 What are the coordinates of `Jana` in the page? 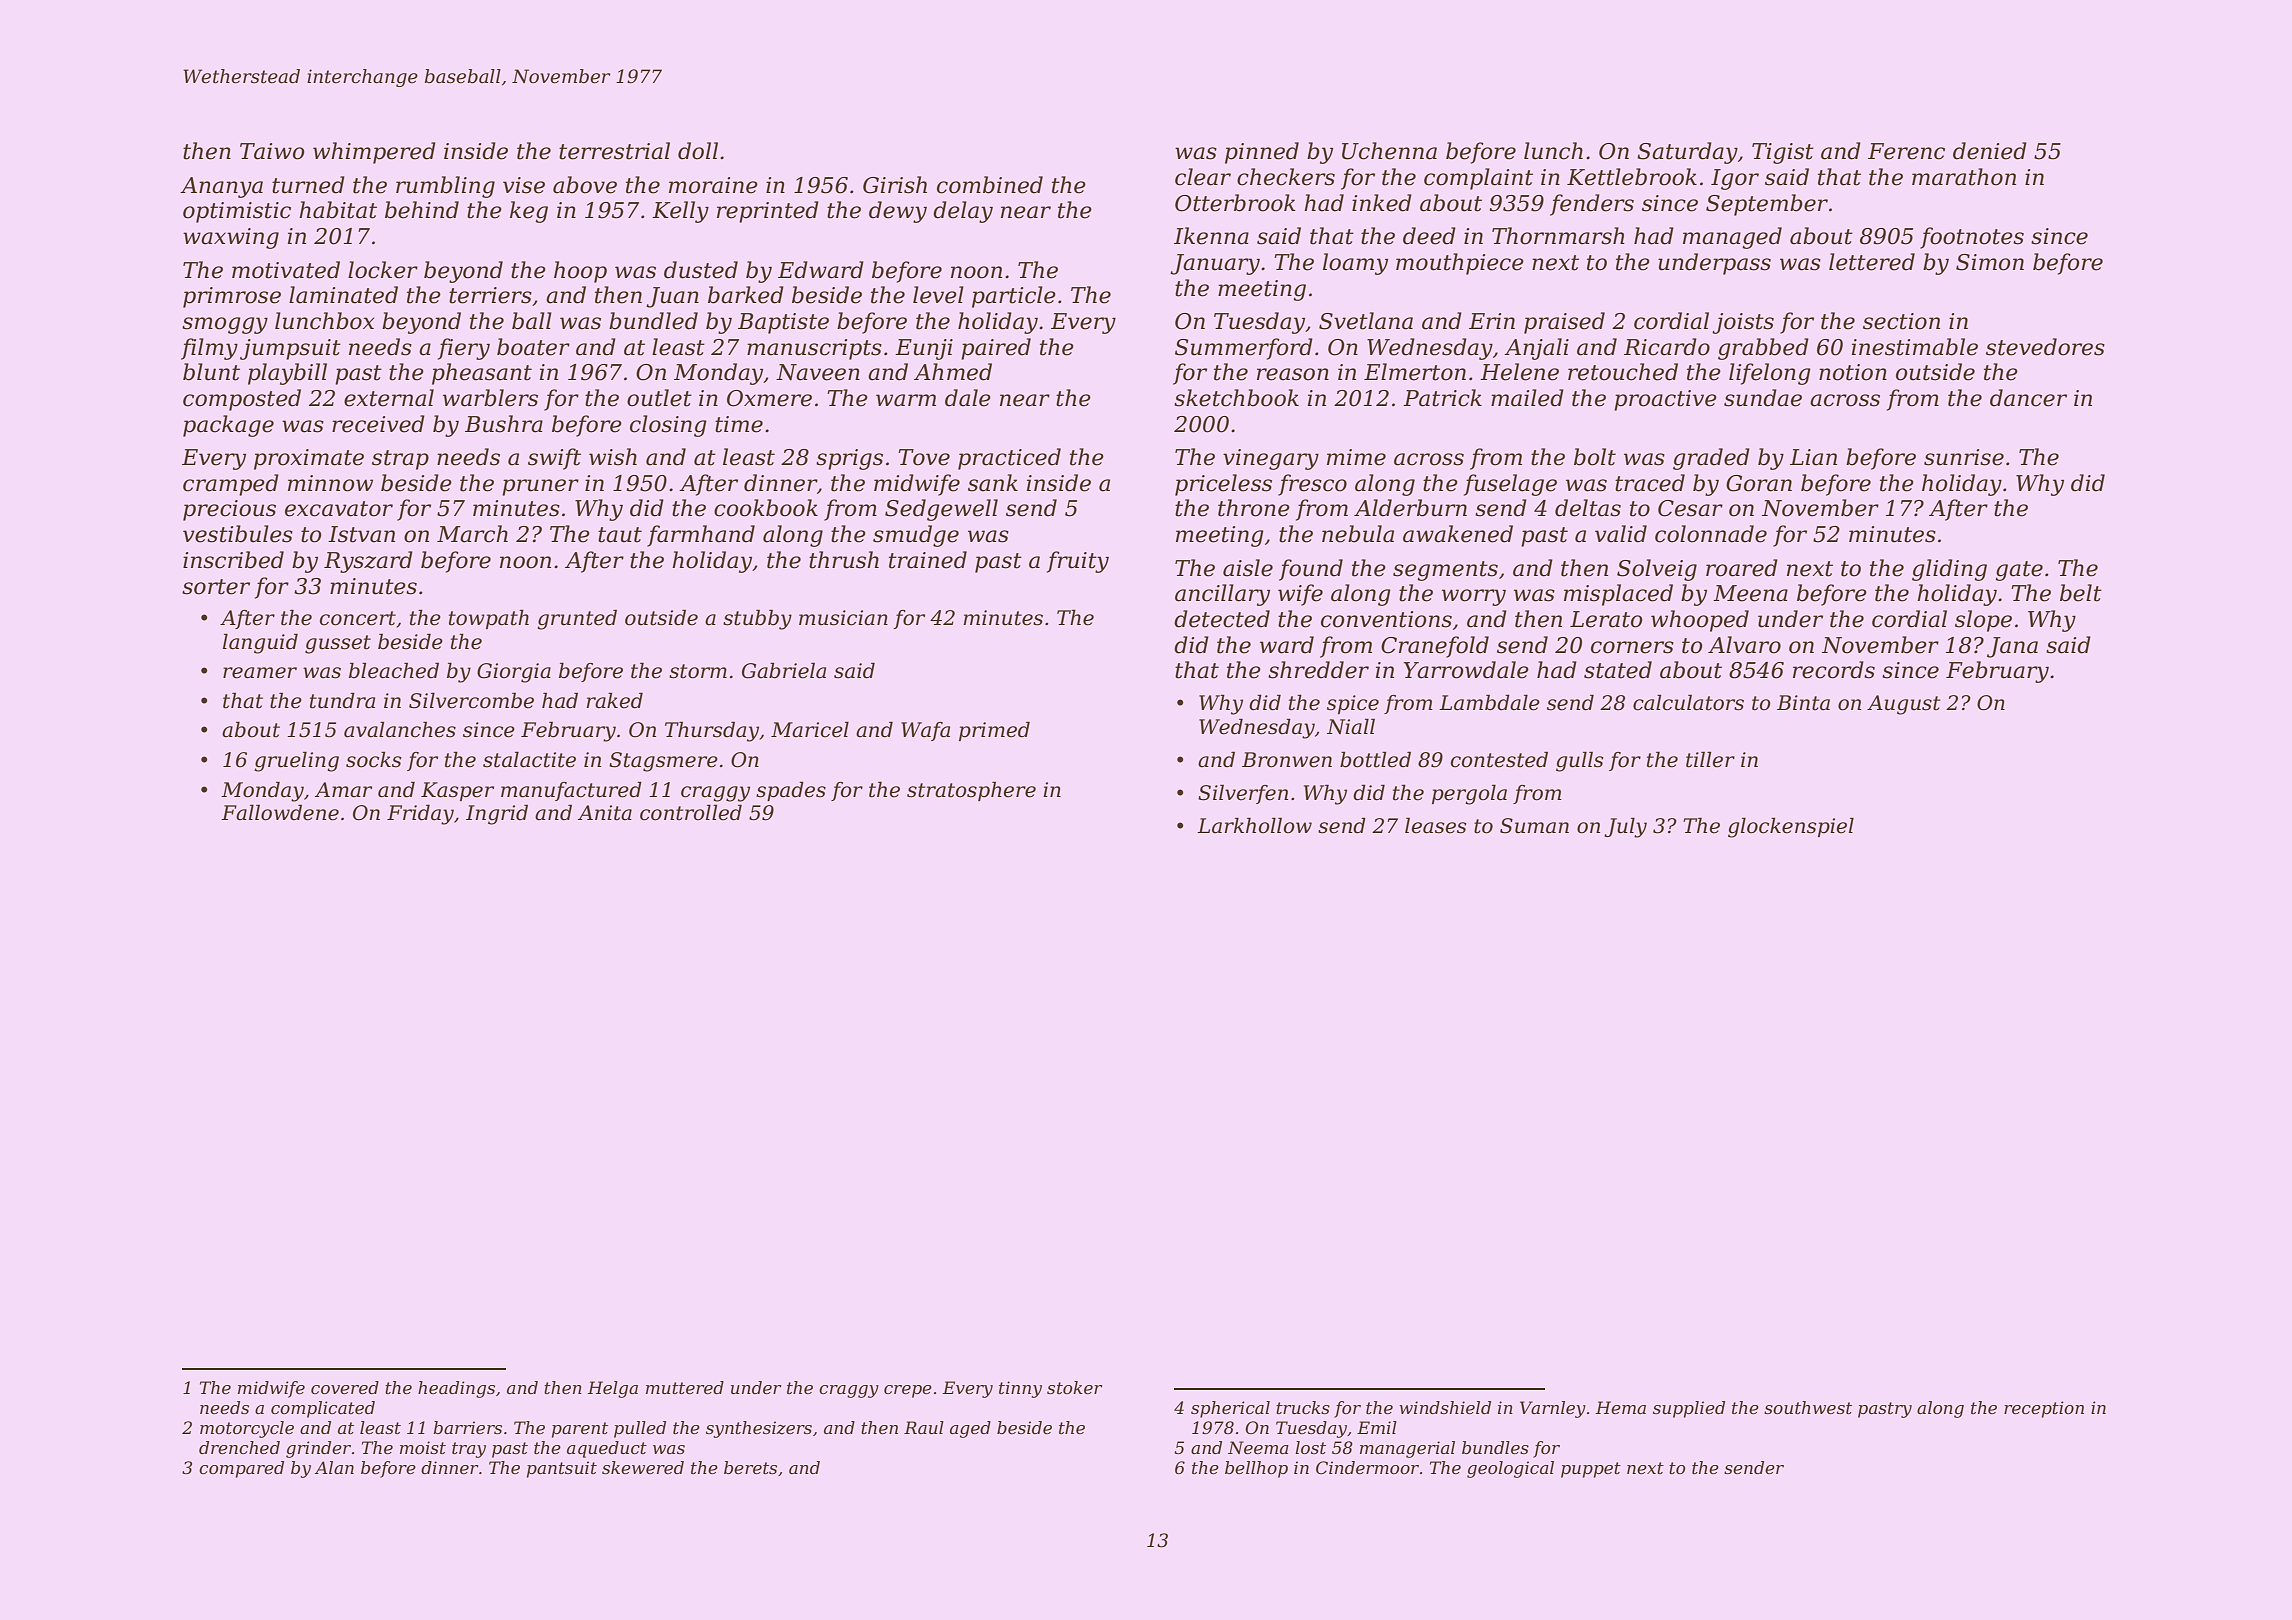 It's located at (2012, 647).
